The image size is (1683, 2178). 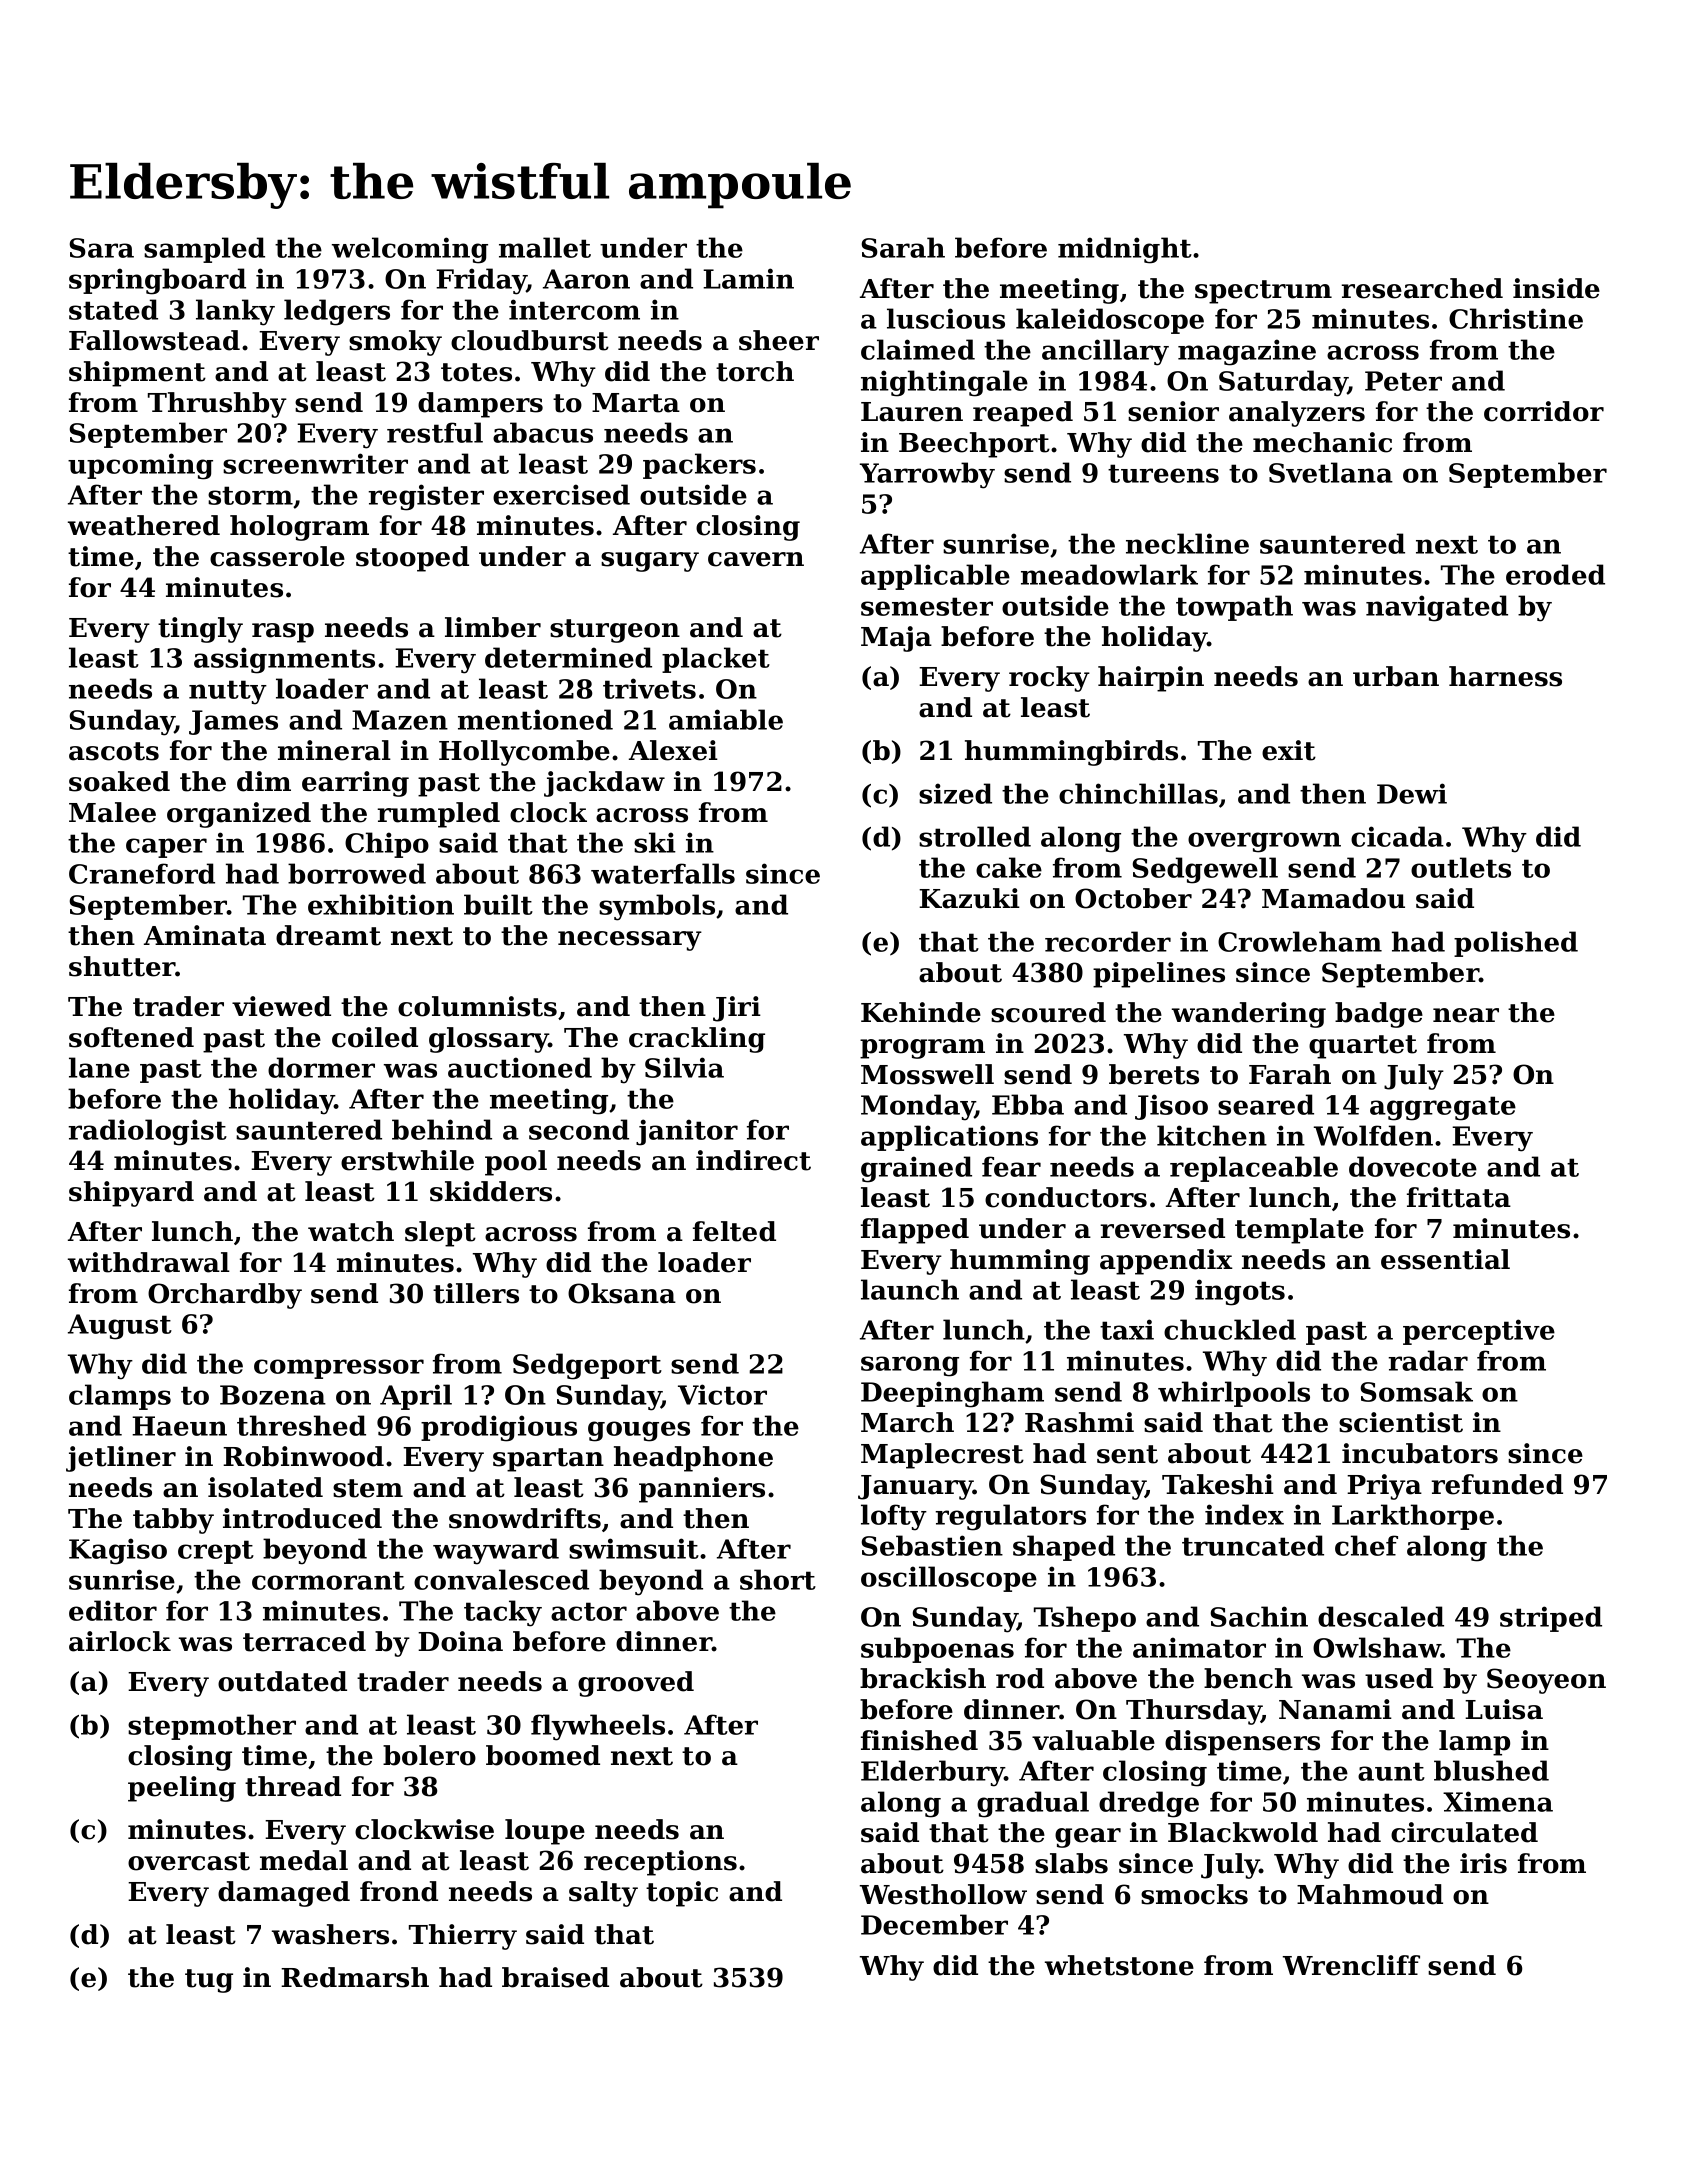 What do you see at coordinates (955, 793) in the page?
I see `sized` at bounding box center [955, 793].
